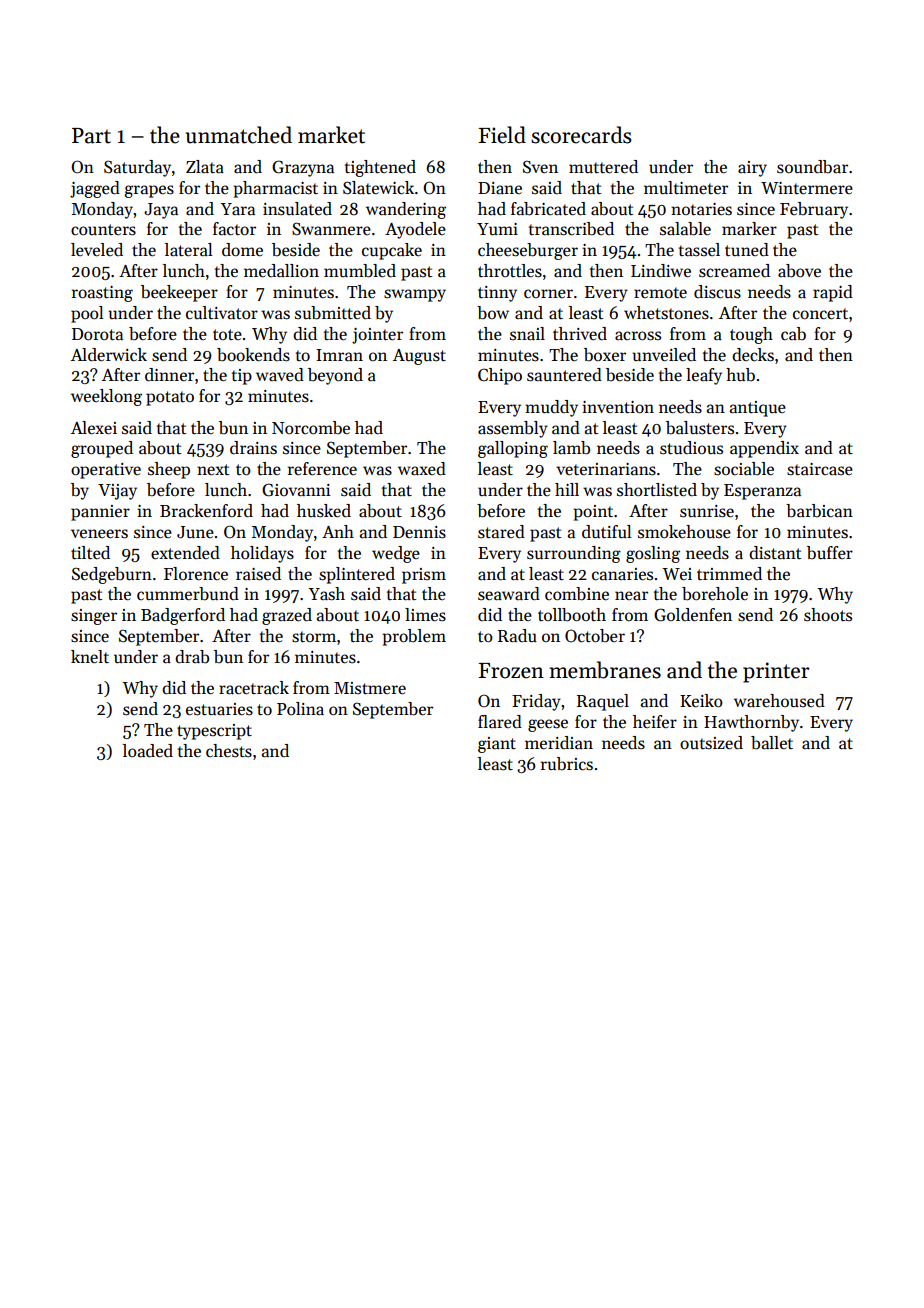 The image size is (924, 1308). Describe the element at coordinates (593, 513) in the screenshot. I see `point` at that location.
